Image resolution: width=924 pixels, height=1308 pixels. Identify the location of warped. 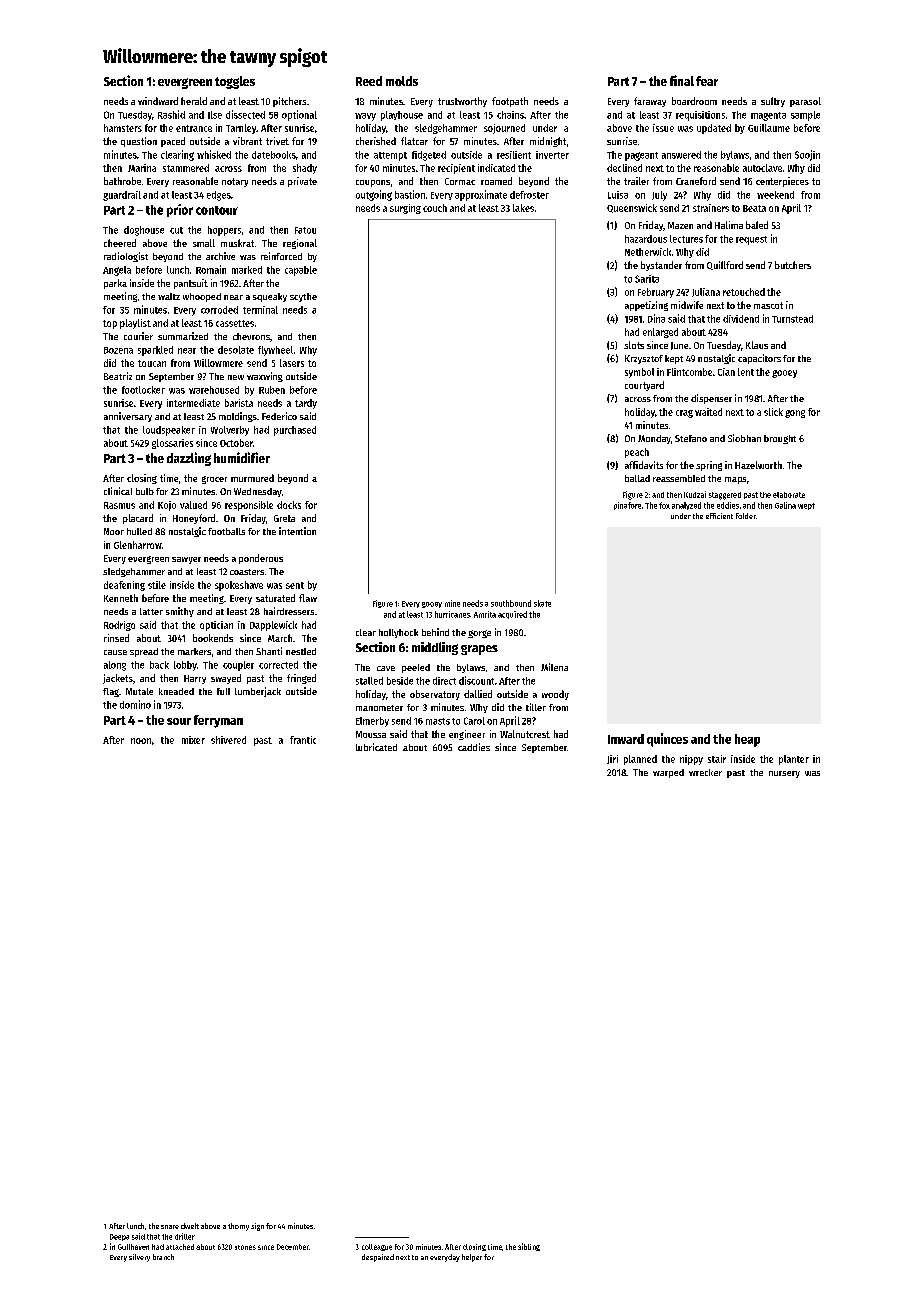
(668, 773).
